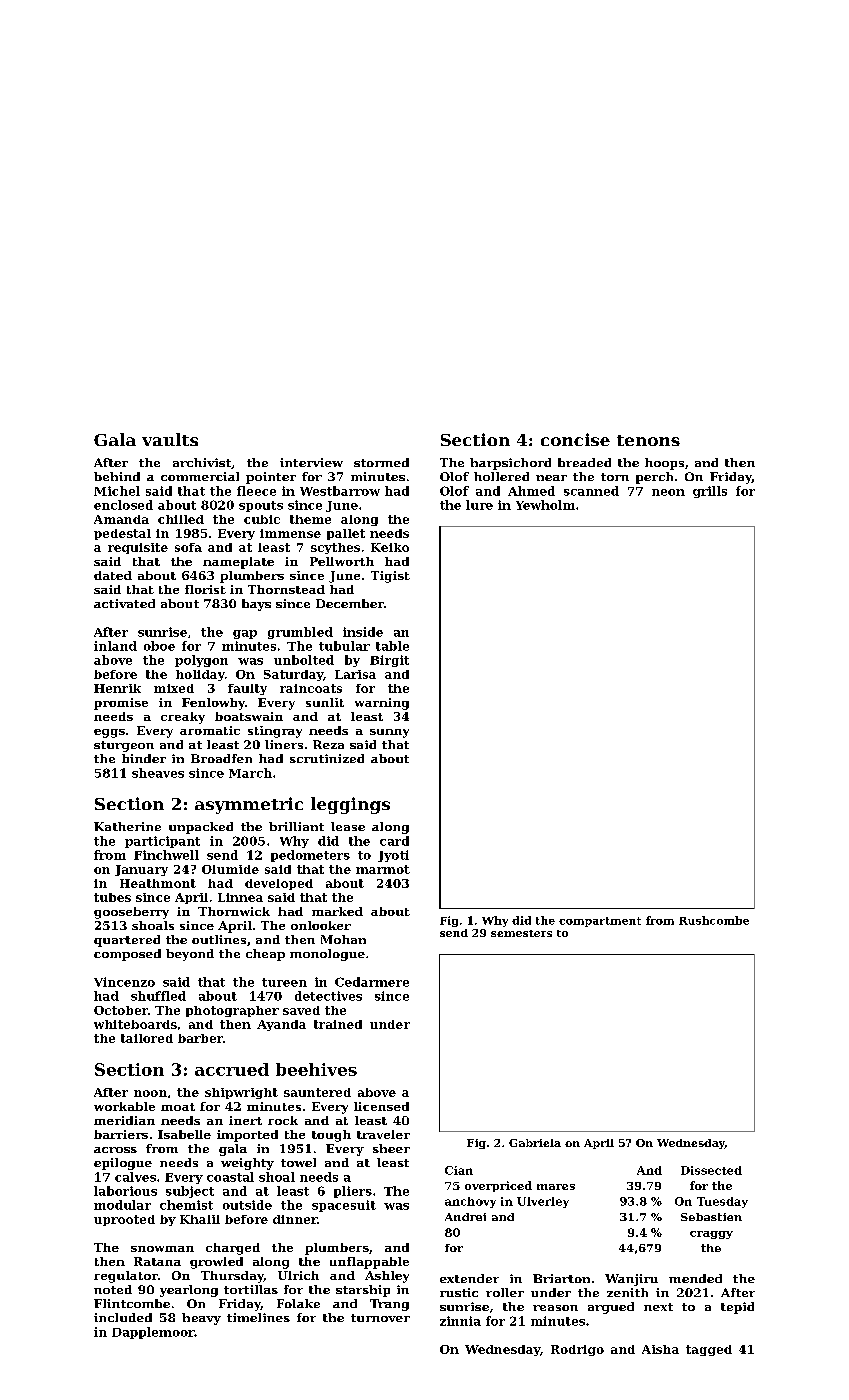 This document has height=1400, width=849. What do you see at coordinates (535, 1143) in the document?
I see `Gabriela` at bounding box center [535, 1143].
